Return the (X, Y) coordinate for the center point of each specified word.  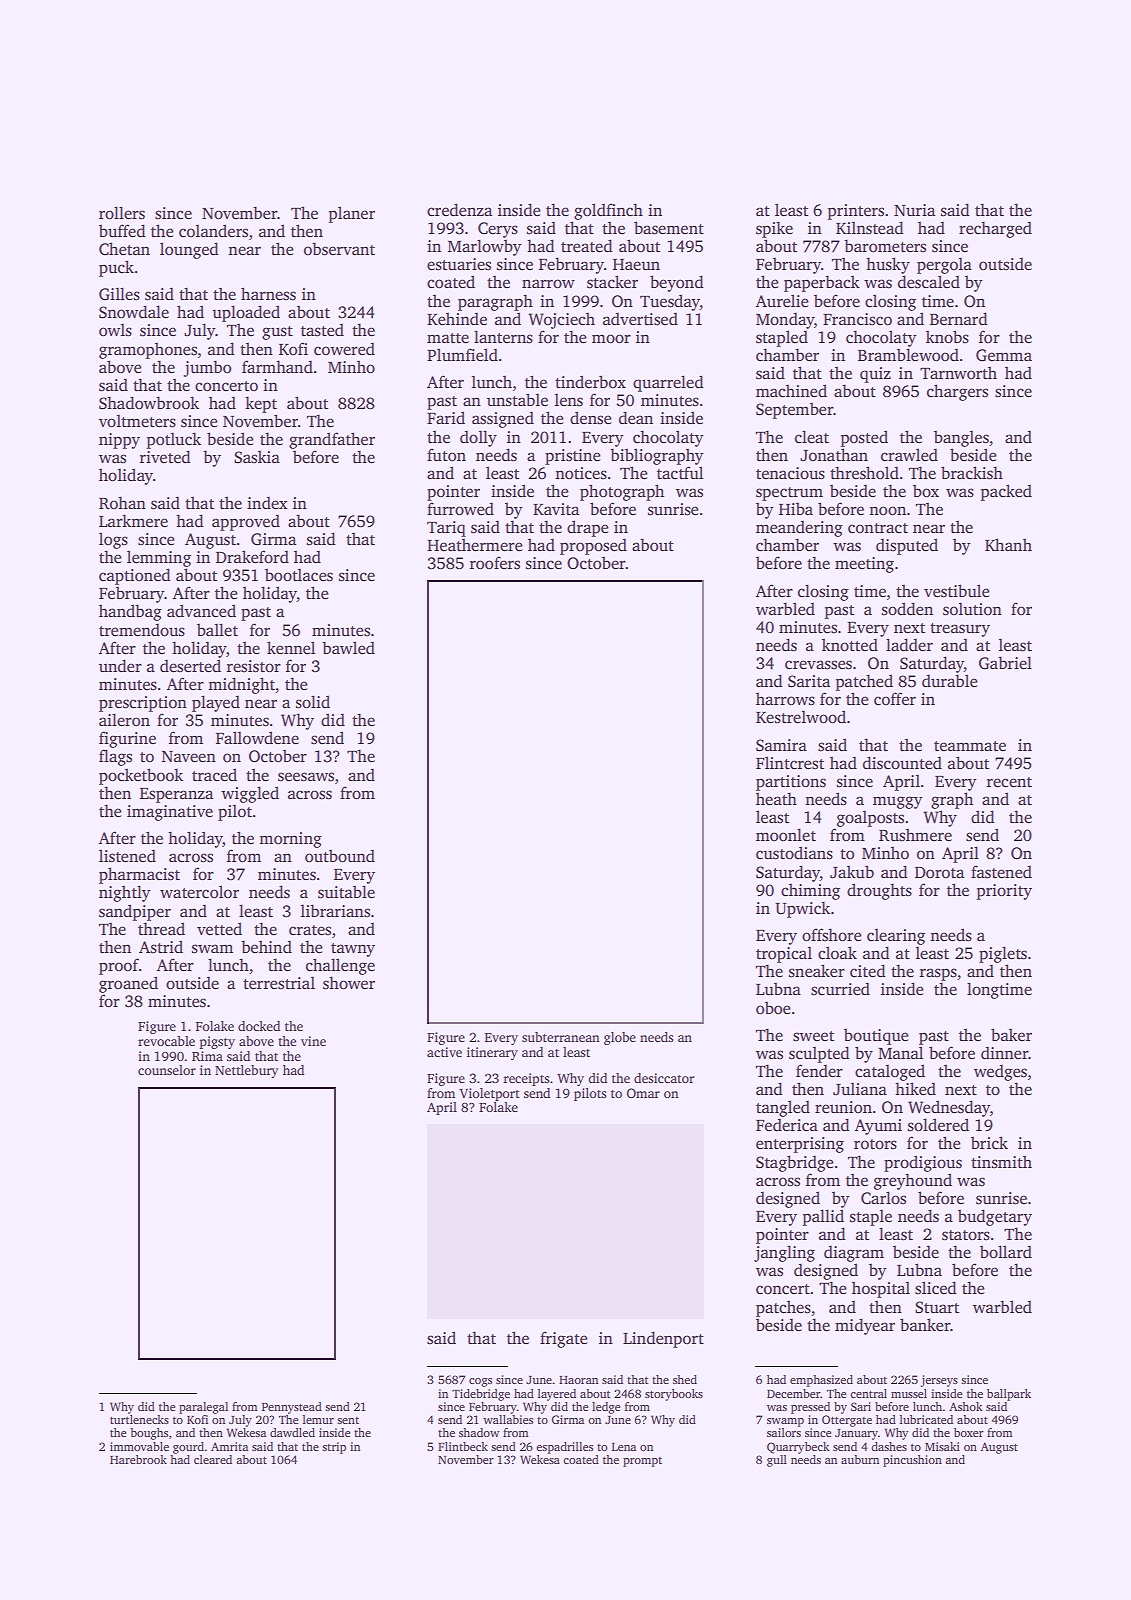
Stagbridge (795, 1163)
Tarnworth (958, 372)
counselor (167, 1070)
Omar (643, 1093)
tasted (322, 330)
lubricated (926, 1419)
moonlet (786, 835)
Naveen (189, 757)
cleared (213, 1459)
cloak (837, 953)
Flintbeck (463, 1446)
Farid (446, 418)
